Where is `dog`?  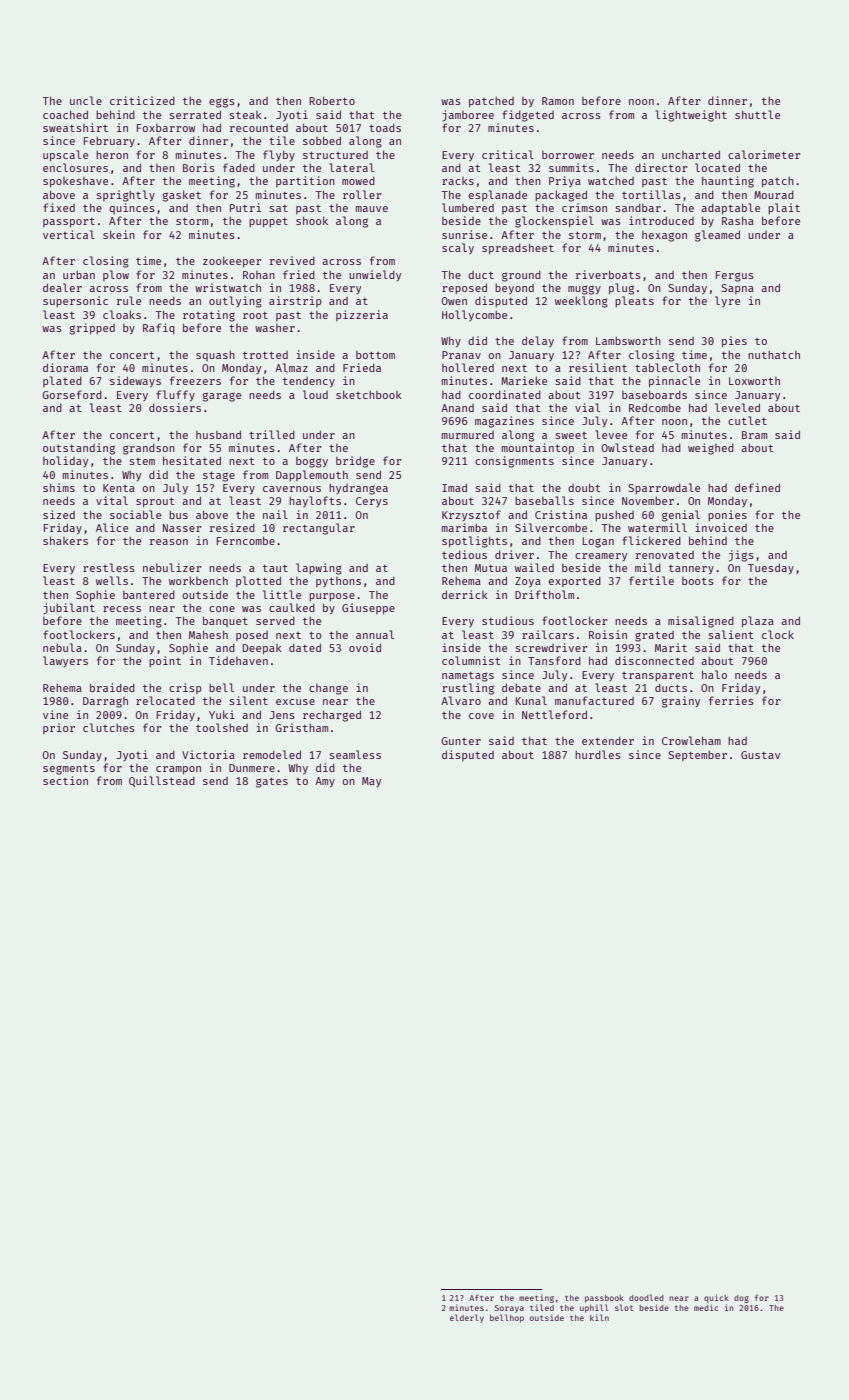
dog is located at coordinates (741, 1299).
